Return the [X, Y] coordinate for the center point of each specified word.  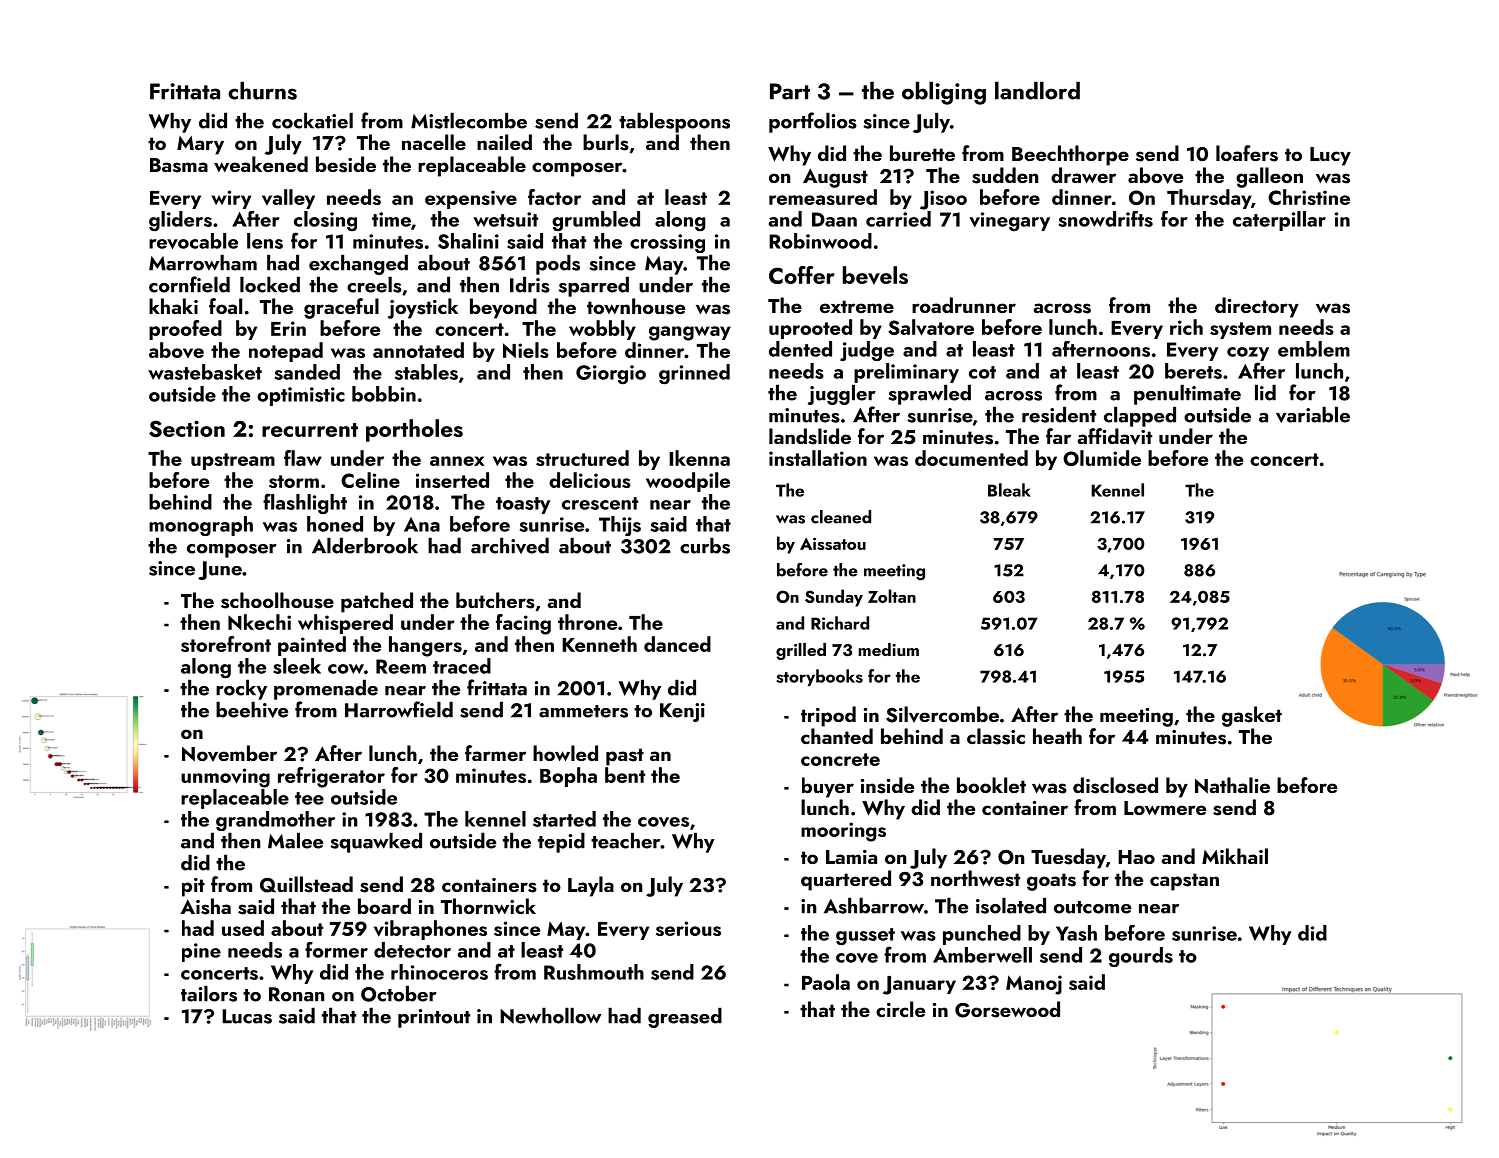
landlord [1037, 90]
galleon [1269, 177]
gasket [1252, 716]
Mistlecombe [469, 120]
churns [262, 90]
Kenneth [599, 644]
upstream [233, 461]
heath [1057, 736]
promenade [326, 689]
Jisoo [943, 200]
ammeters [583, 711]
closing [325, 221]
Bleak [1009, 490]
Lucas [247, 1016]
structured [582, 458]
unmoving [225, 778]
